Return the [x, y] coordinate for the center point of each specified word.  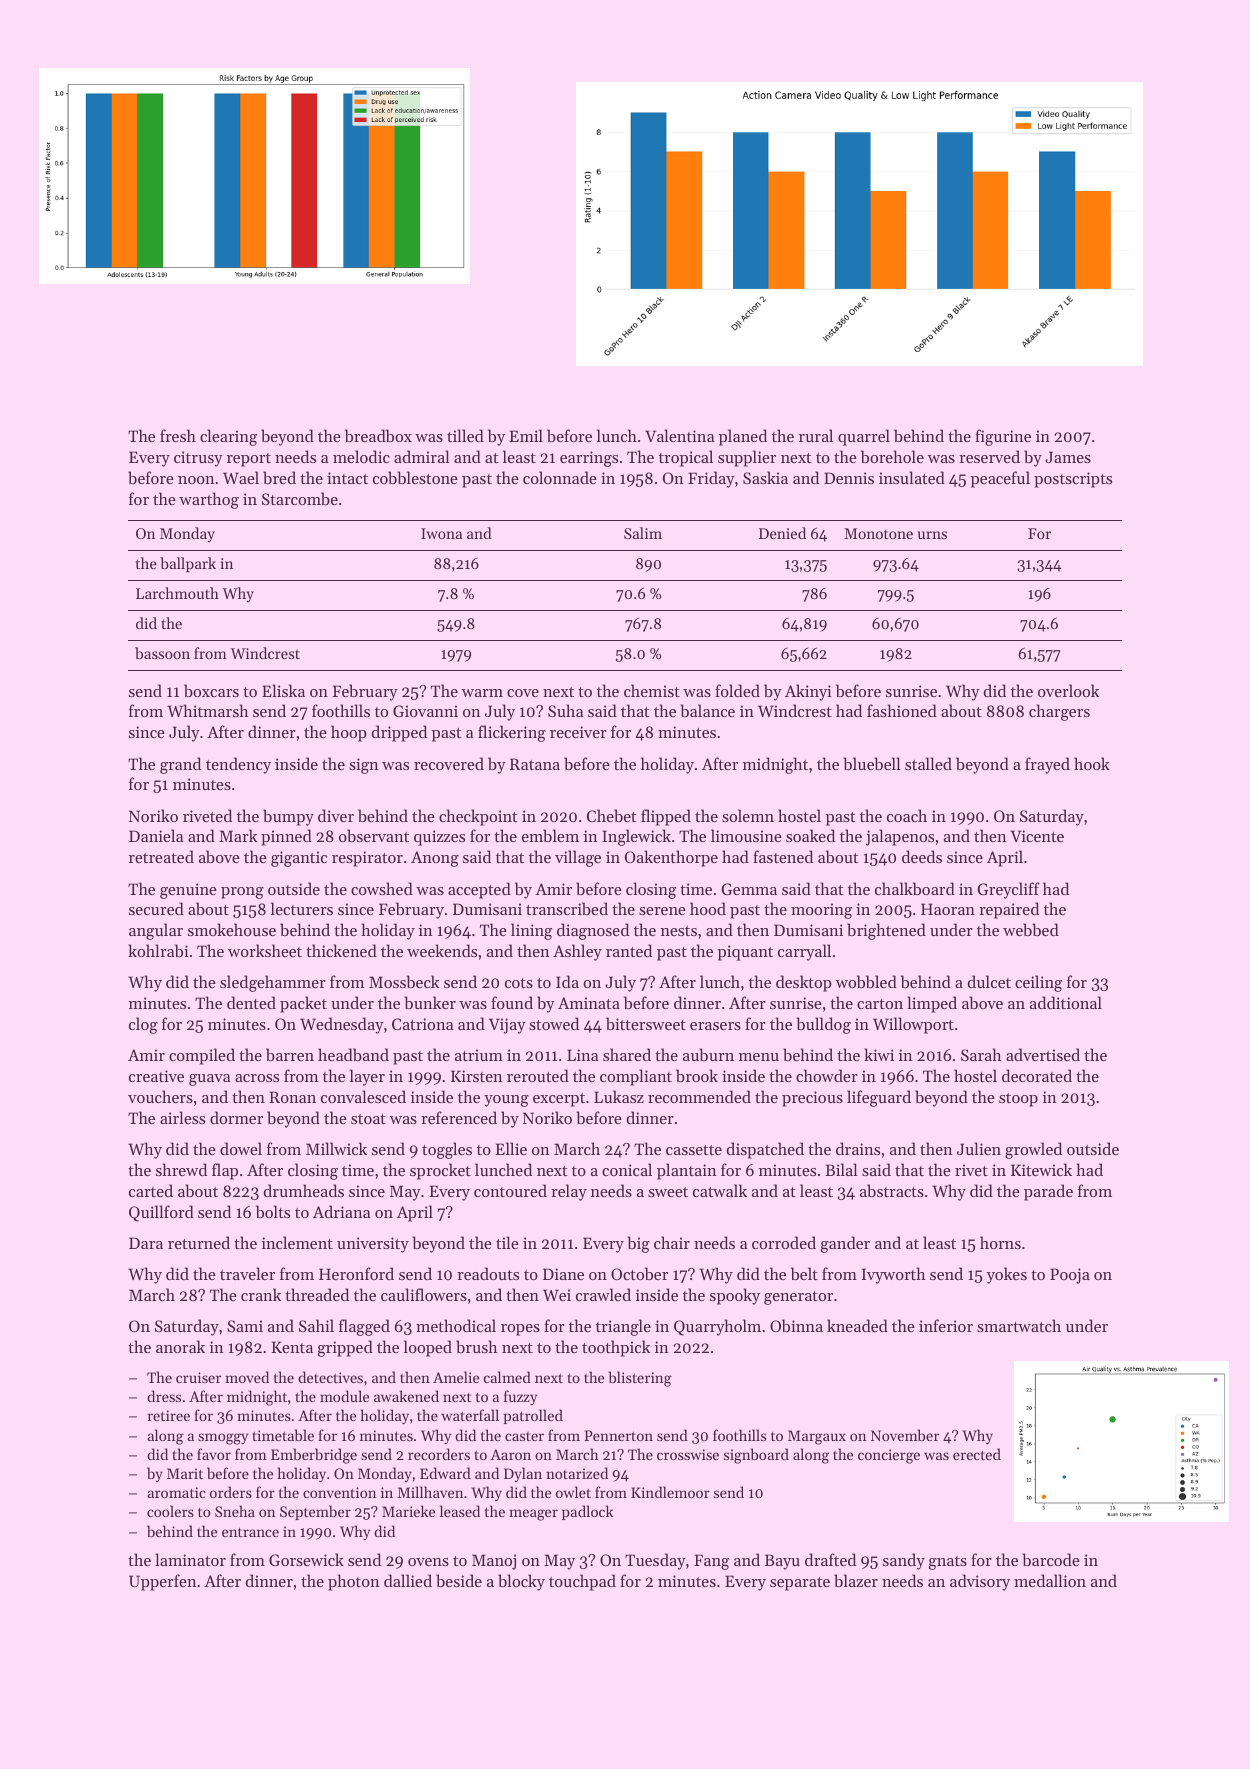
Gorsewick [306, 1559]
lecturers [302, 908]
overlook [1068, 690]
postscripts [1073, 480]
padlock [587, 1512]
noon [196, 480]
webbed [1031, 929]
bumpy [288, 817]
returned [199, 1242]
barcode [1051, 1559]
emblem [550, 835]
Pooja [1070, 1276]
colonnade [560, 477]
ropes [520, 1330]
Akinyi [808, 692]
